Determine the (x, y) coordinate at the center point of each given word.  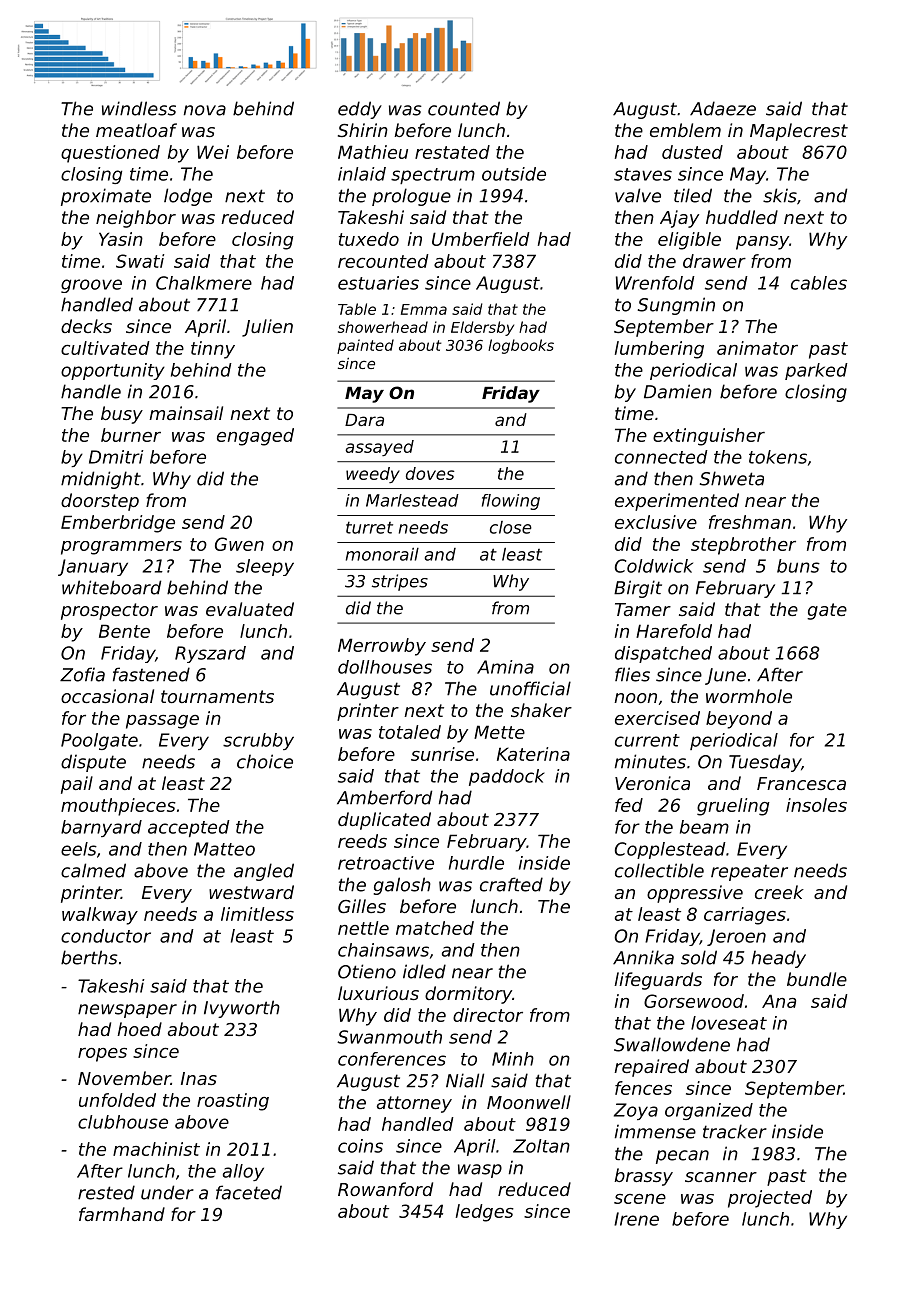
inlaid (362, 174)
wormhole (749, 696)
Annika (643, 957)
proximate (106, 197)
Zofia (82, 674)
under (167, 1192)
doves (430, 473)
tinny (213, 350)
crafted (511, 884)
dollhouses (385, 667)
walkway (100, 916)
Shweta (732, 478)
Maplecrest (799, 132)
